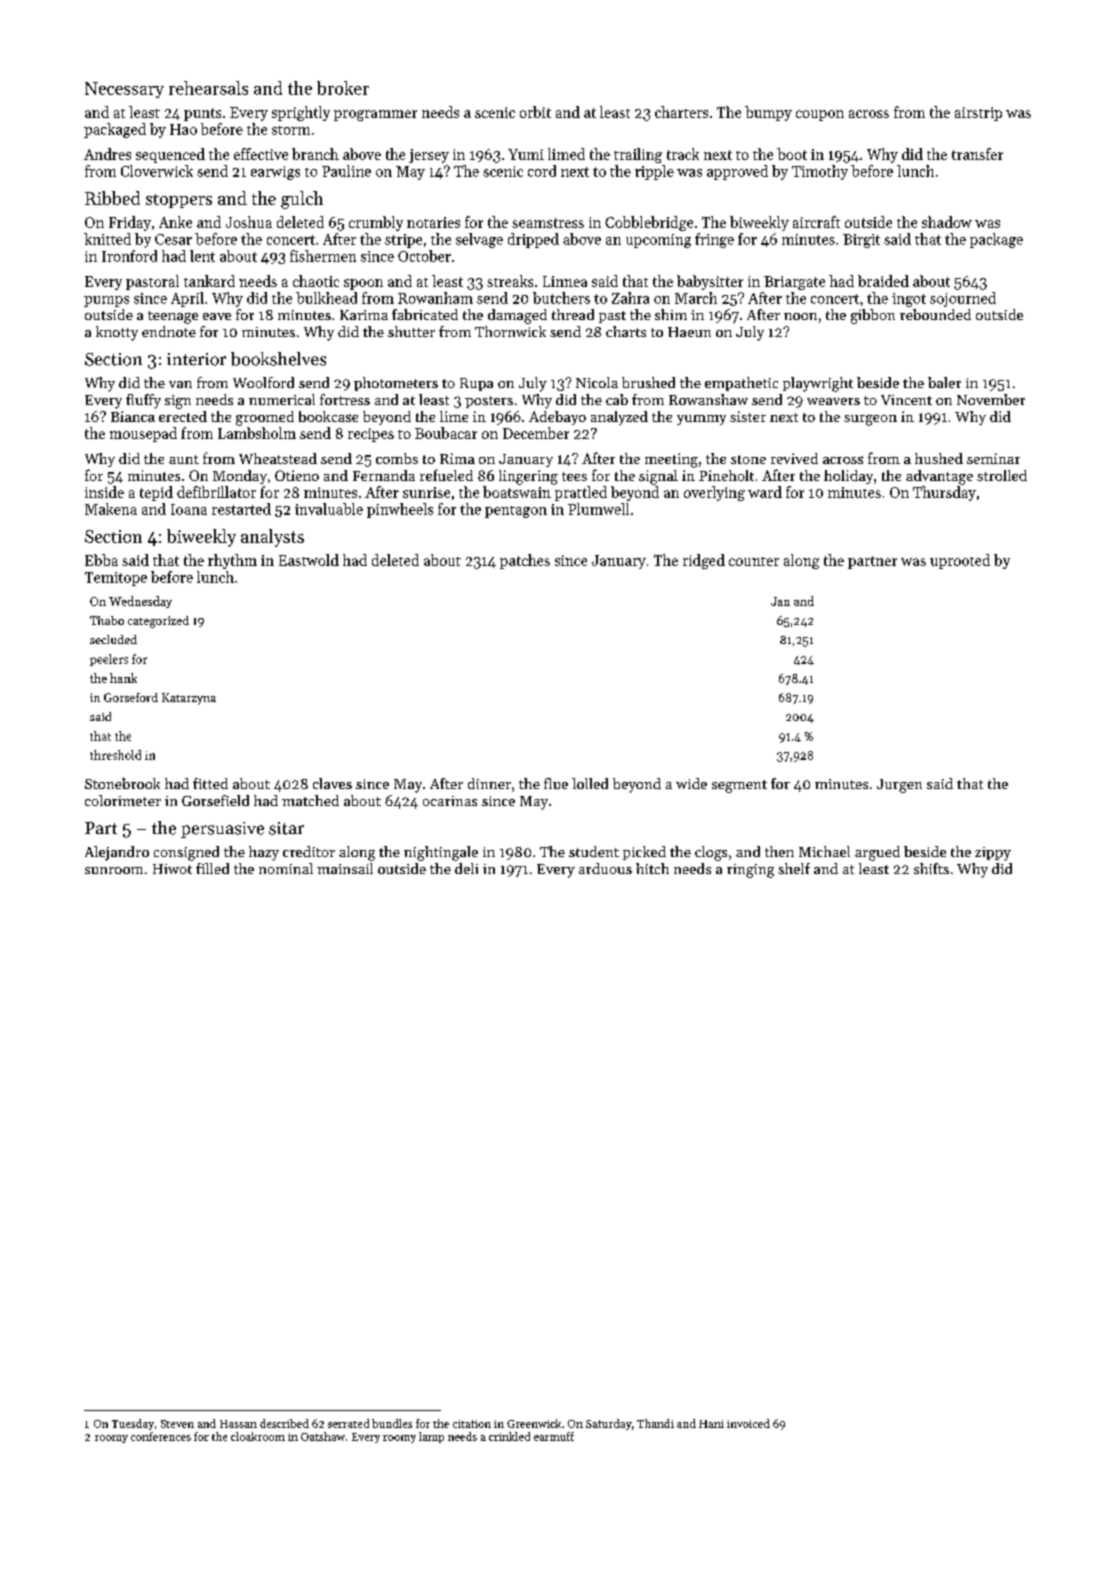 Image resolution: width=1118 pixels, height=1582 pixels. What do you see at coordinates (655, 1423) in the page?
I see `Thandi` at bounding box center [655, 1423].
